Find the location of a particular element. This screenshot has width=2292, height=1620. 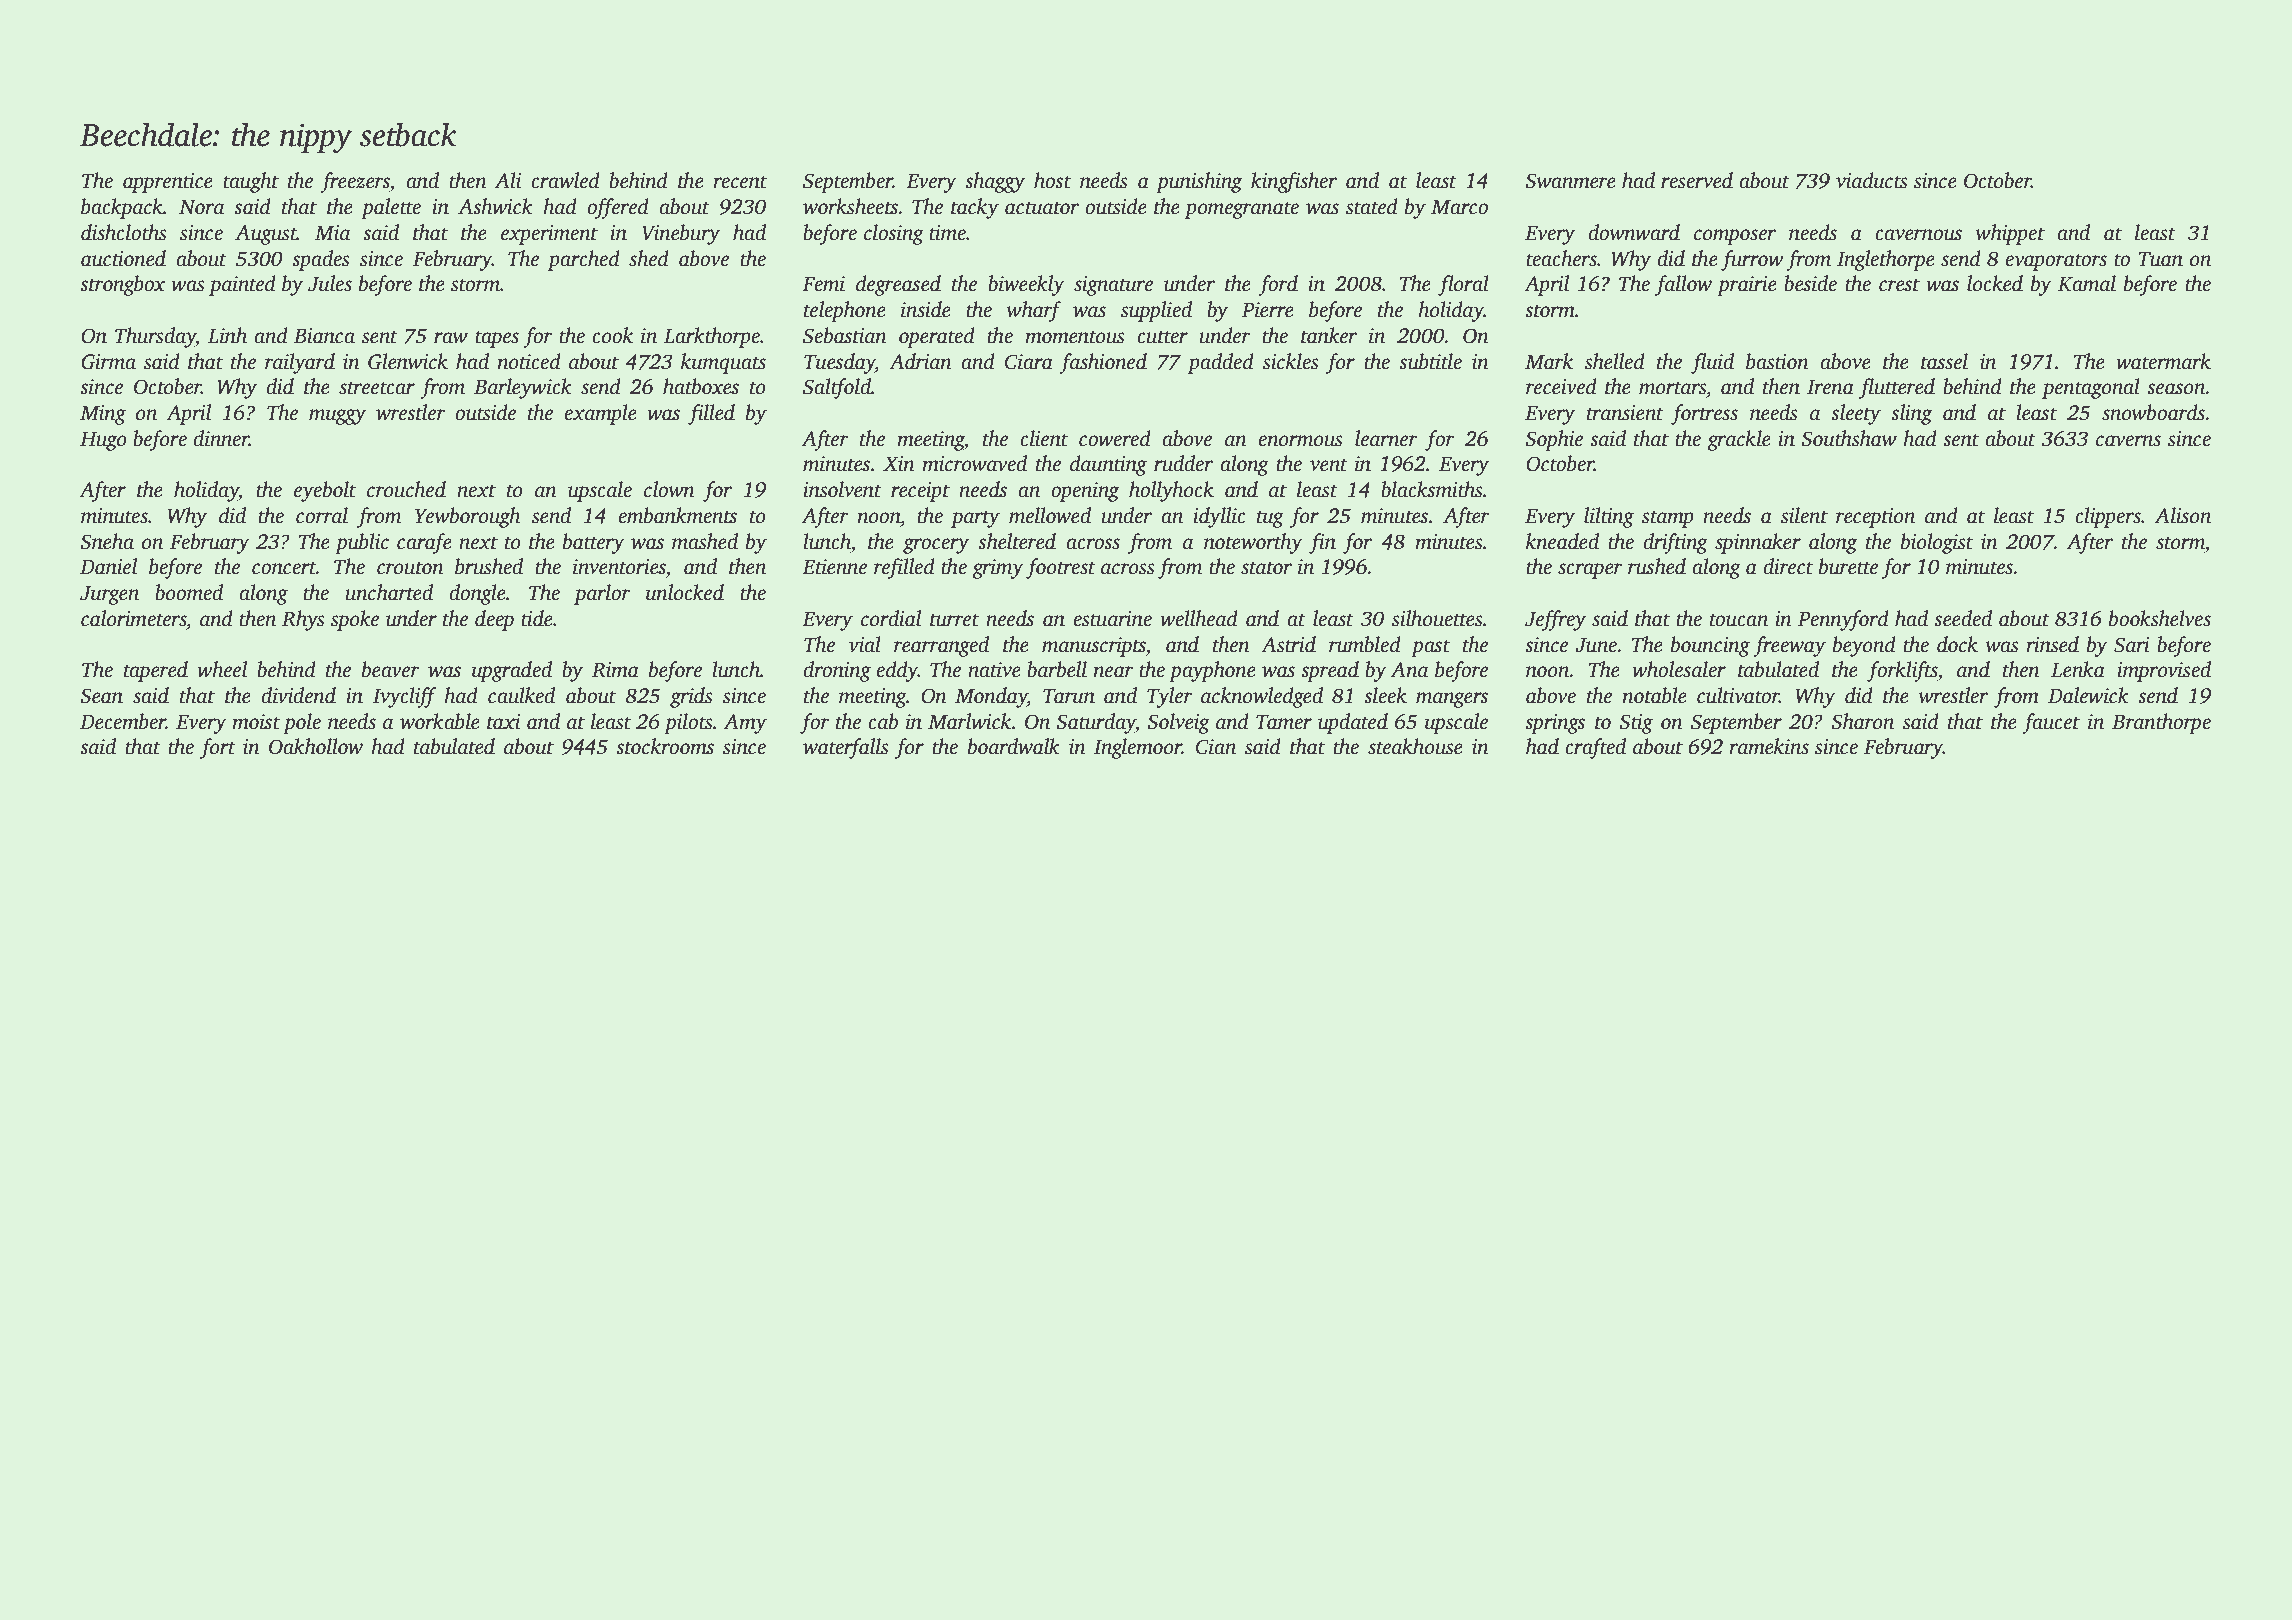

floral is located at coordinates (1463, 285).
